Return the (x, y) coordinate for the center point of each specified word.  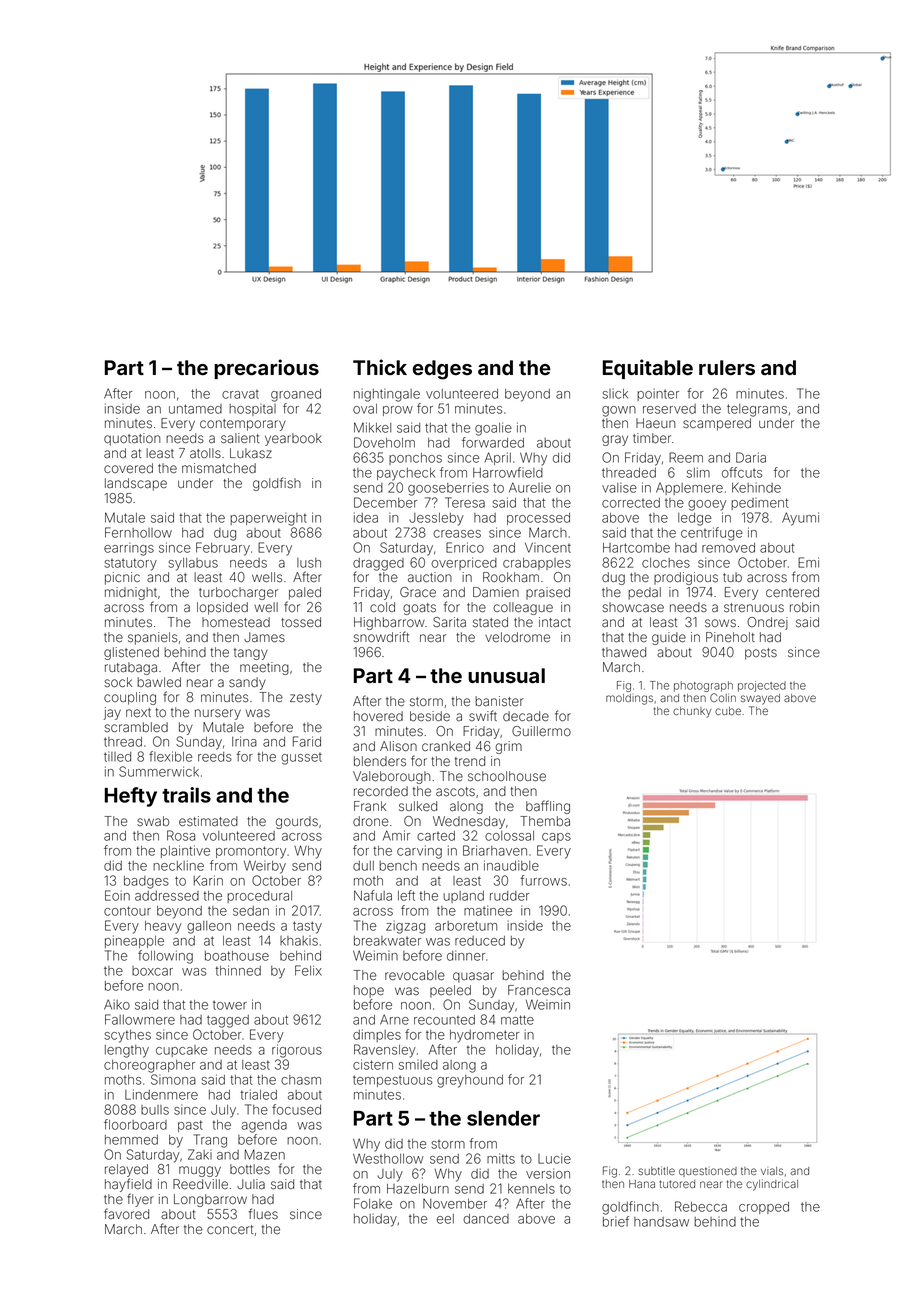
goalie (493, 429)
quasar (473, 977)
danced (486, 1219)
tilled (117, 757)
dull (363, 866)
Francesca (539, 990)
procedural (259, 897)
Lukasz (251, 453)
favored (126, 1213)
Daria (751, 457)
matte (517, 1020)
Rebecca (701, 1206)
